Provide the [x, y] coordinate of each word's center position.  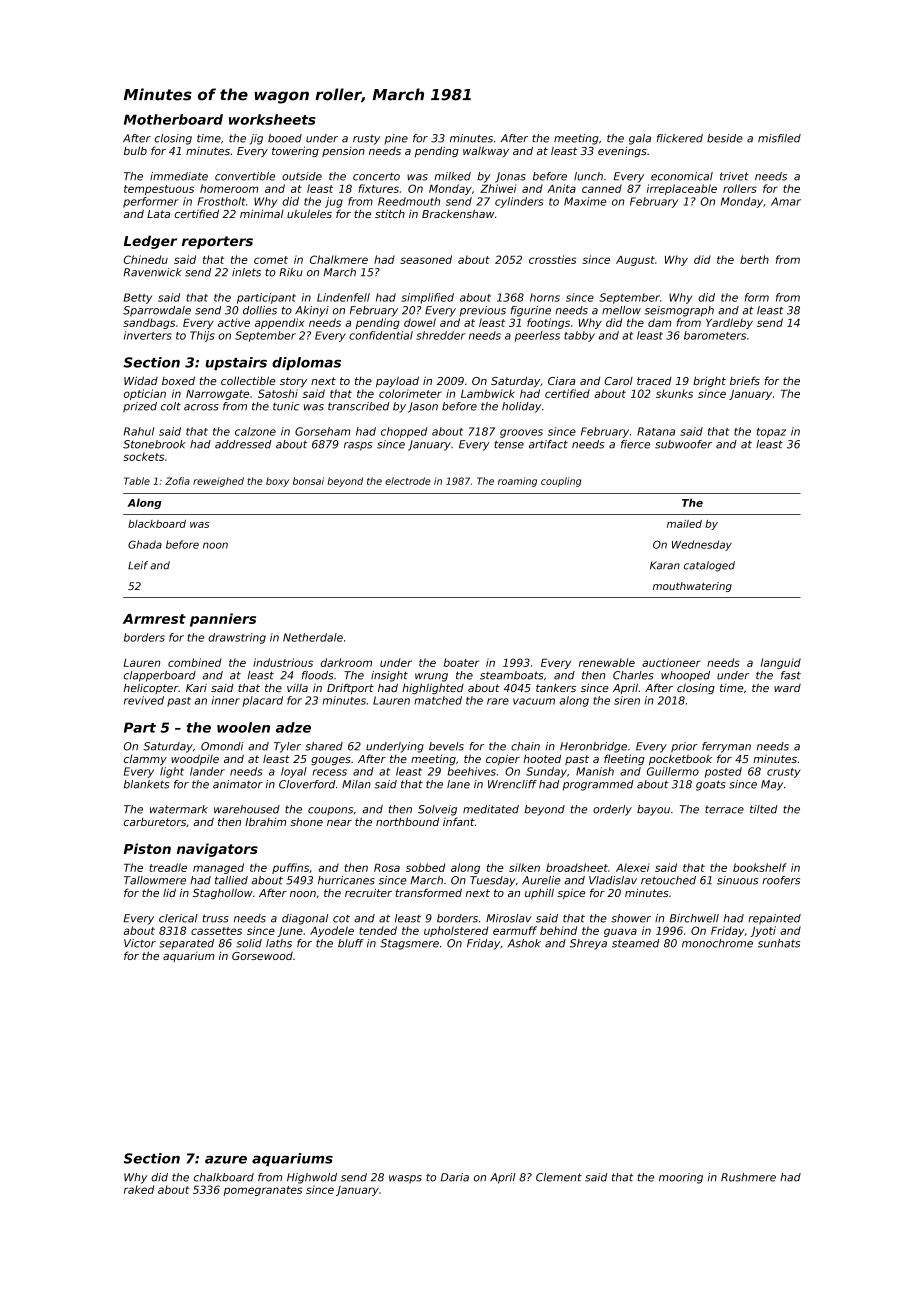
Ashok [524, 943]
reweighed [218, 482]
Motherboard [173, 119]
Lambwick [488, 393]
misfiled [779, 138]
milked [453, 176]
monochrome [717, 943]
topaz [771, 433]
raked [139, 1189]
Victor [140, 943]
